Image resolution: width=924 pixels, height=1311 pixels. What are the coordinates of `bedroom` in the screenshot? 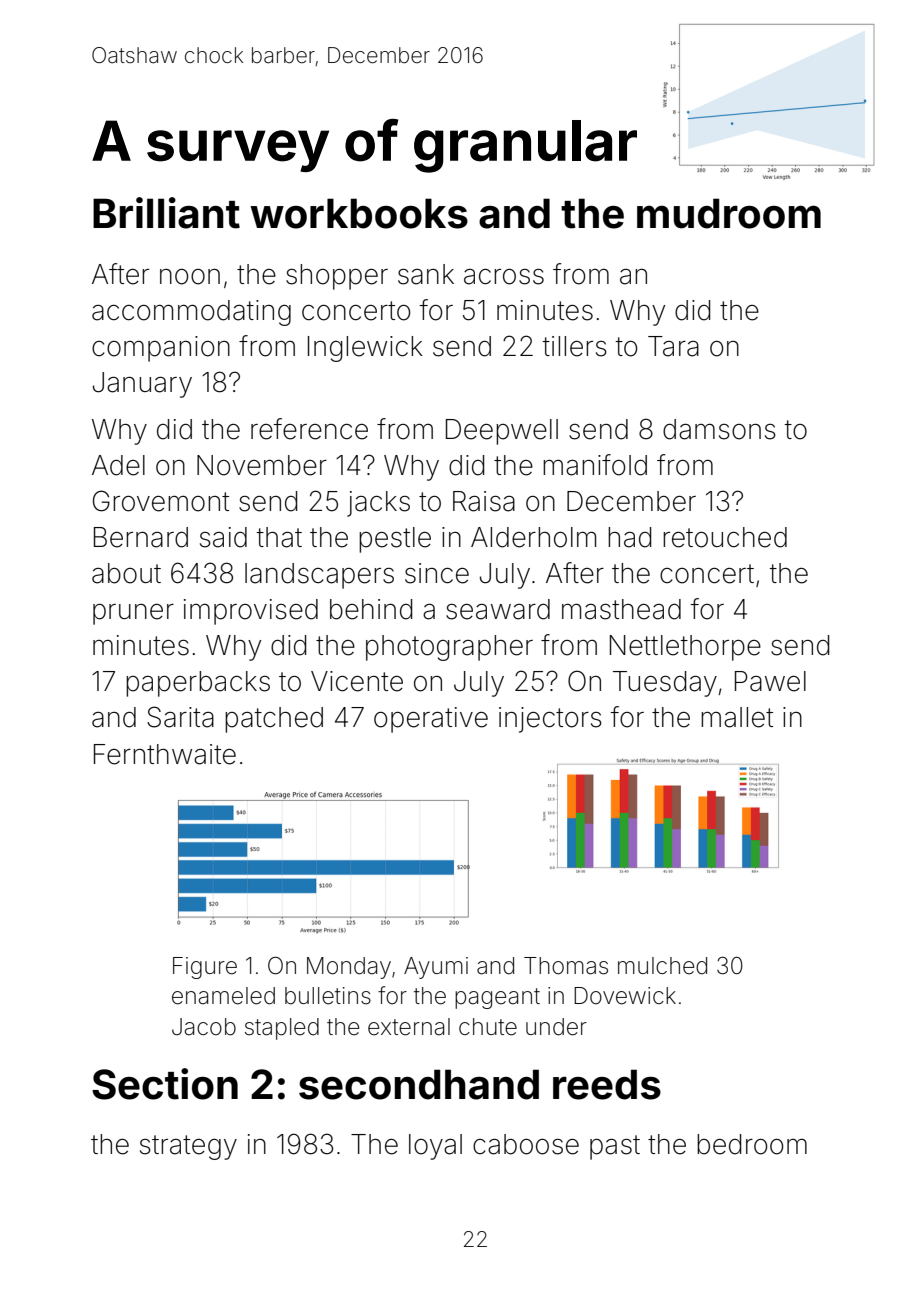 It's located at (752, 1144).
